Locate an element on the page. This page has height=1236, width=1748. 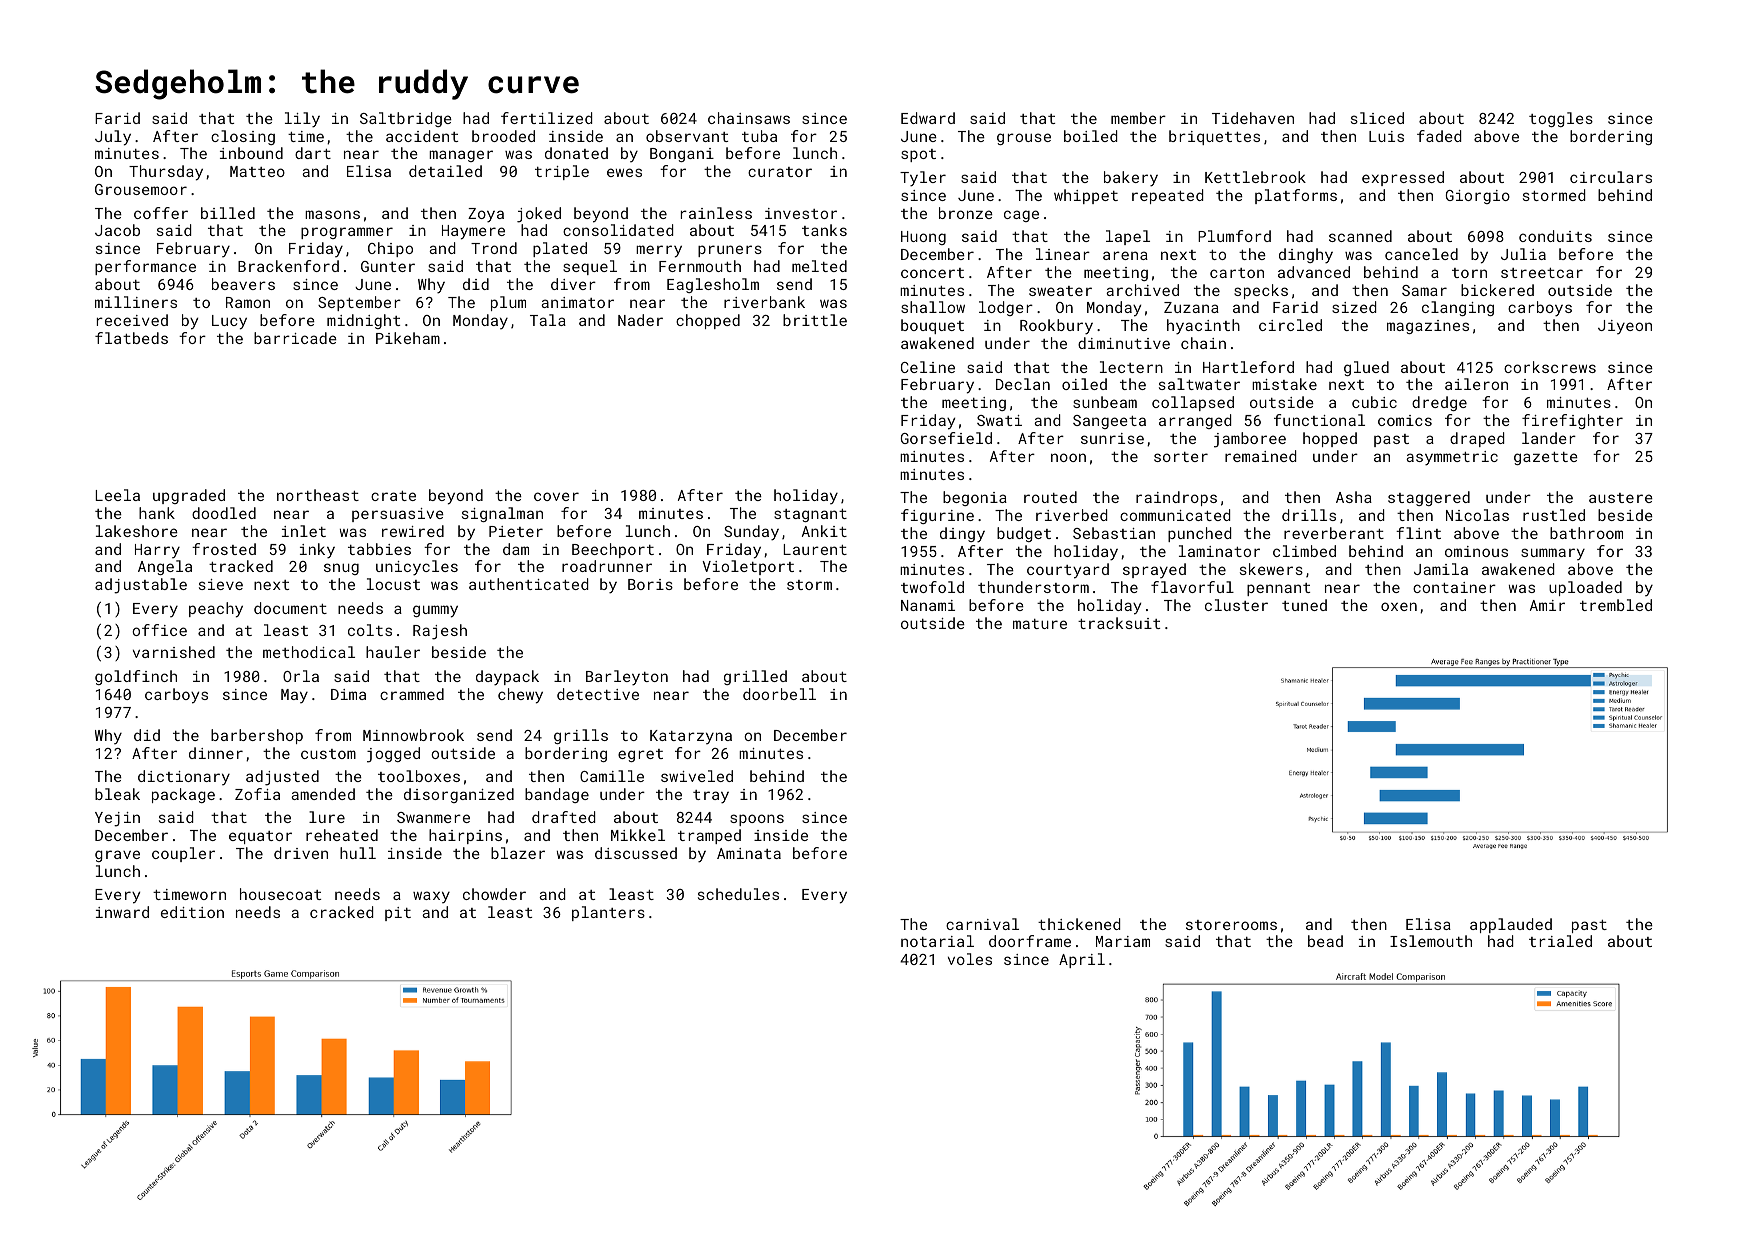
ominous is located at coordinates (1476, 551).
